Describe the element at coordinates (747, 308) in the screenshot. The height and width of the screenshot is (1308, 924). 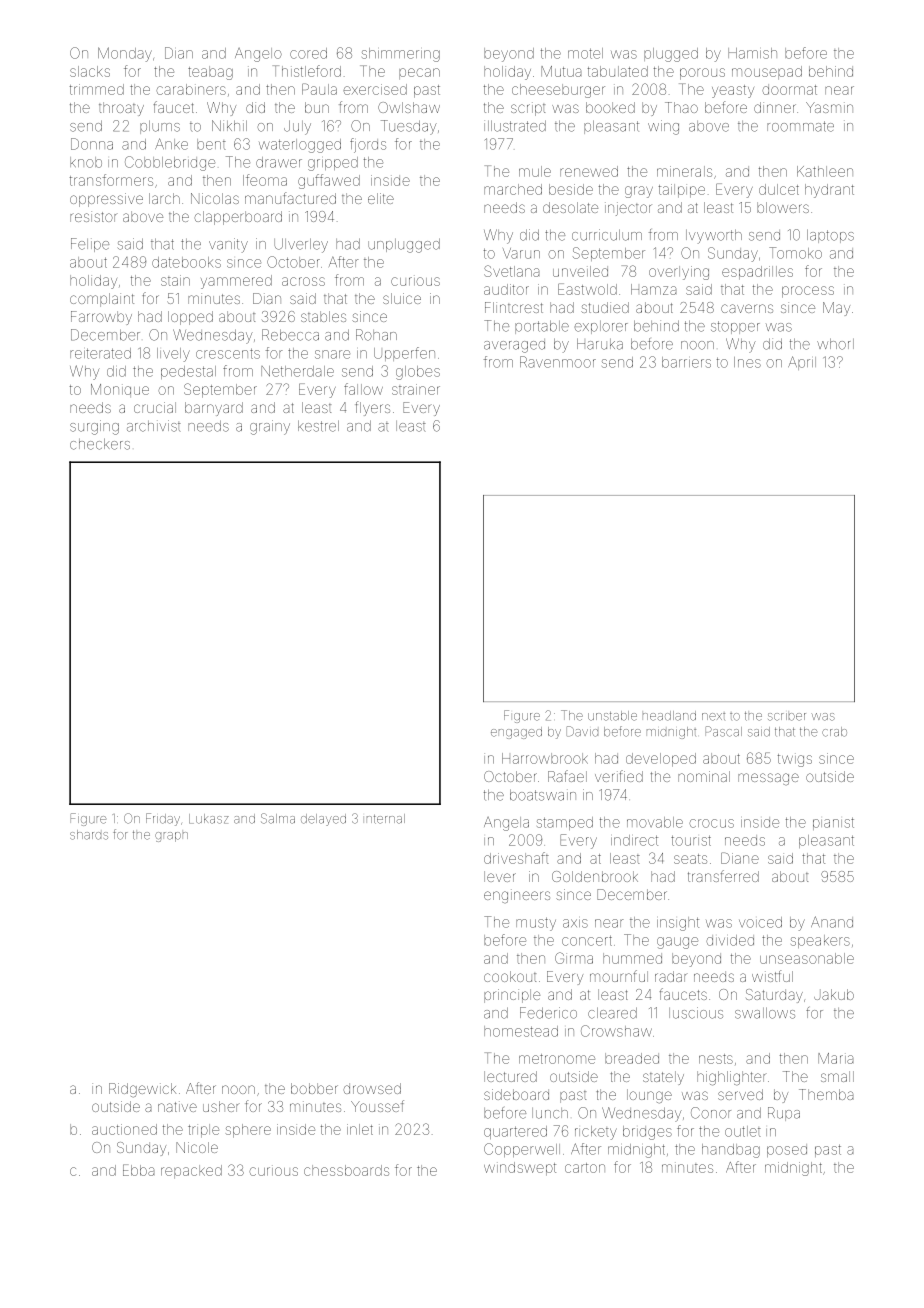
I see `caverns` at that location.
